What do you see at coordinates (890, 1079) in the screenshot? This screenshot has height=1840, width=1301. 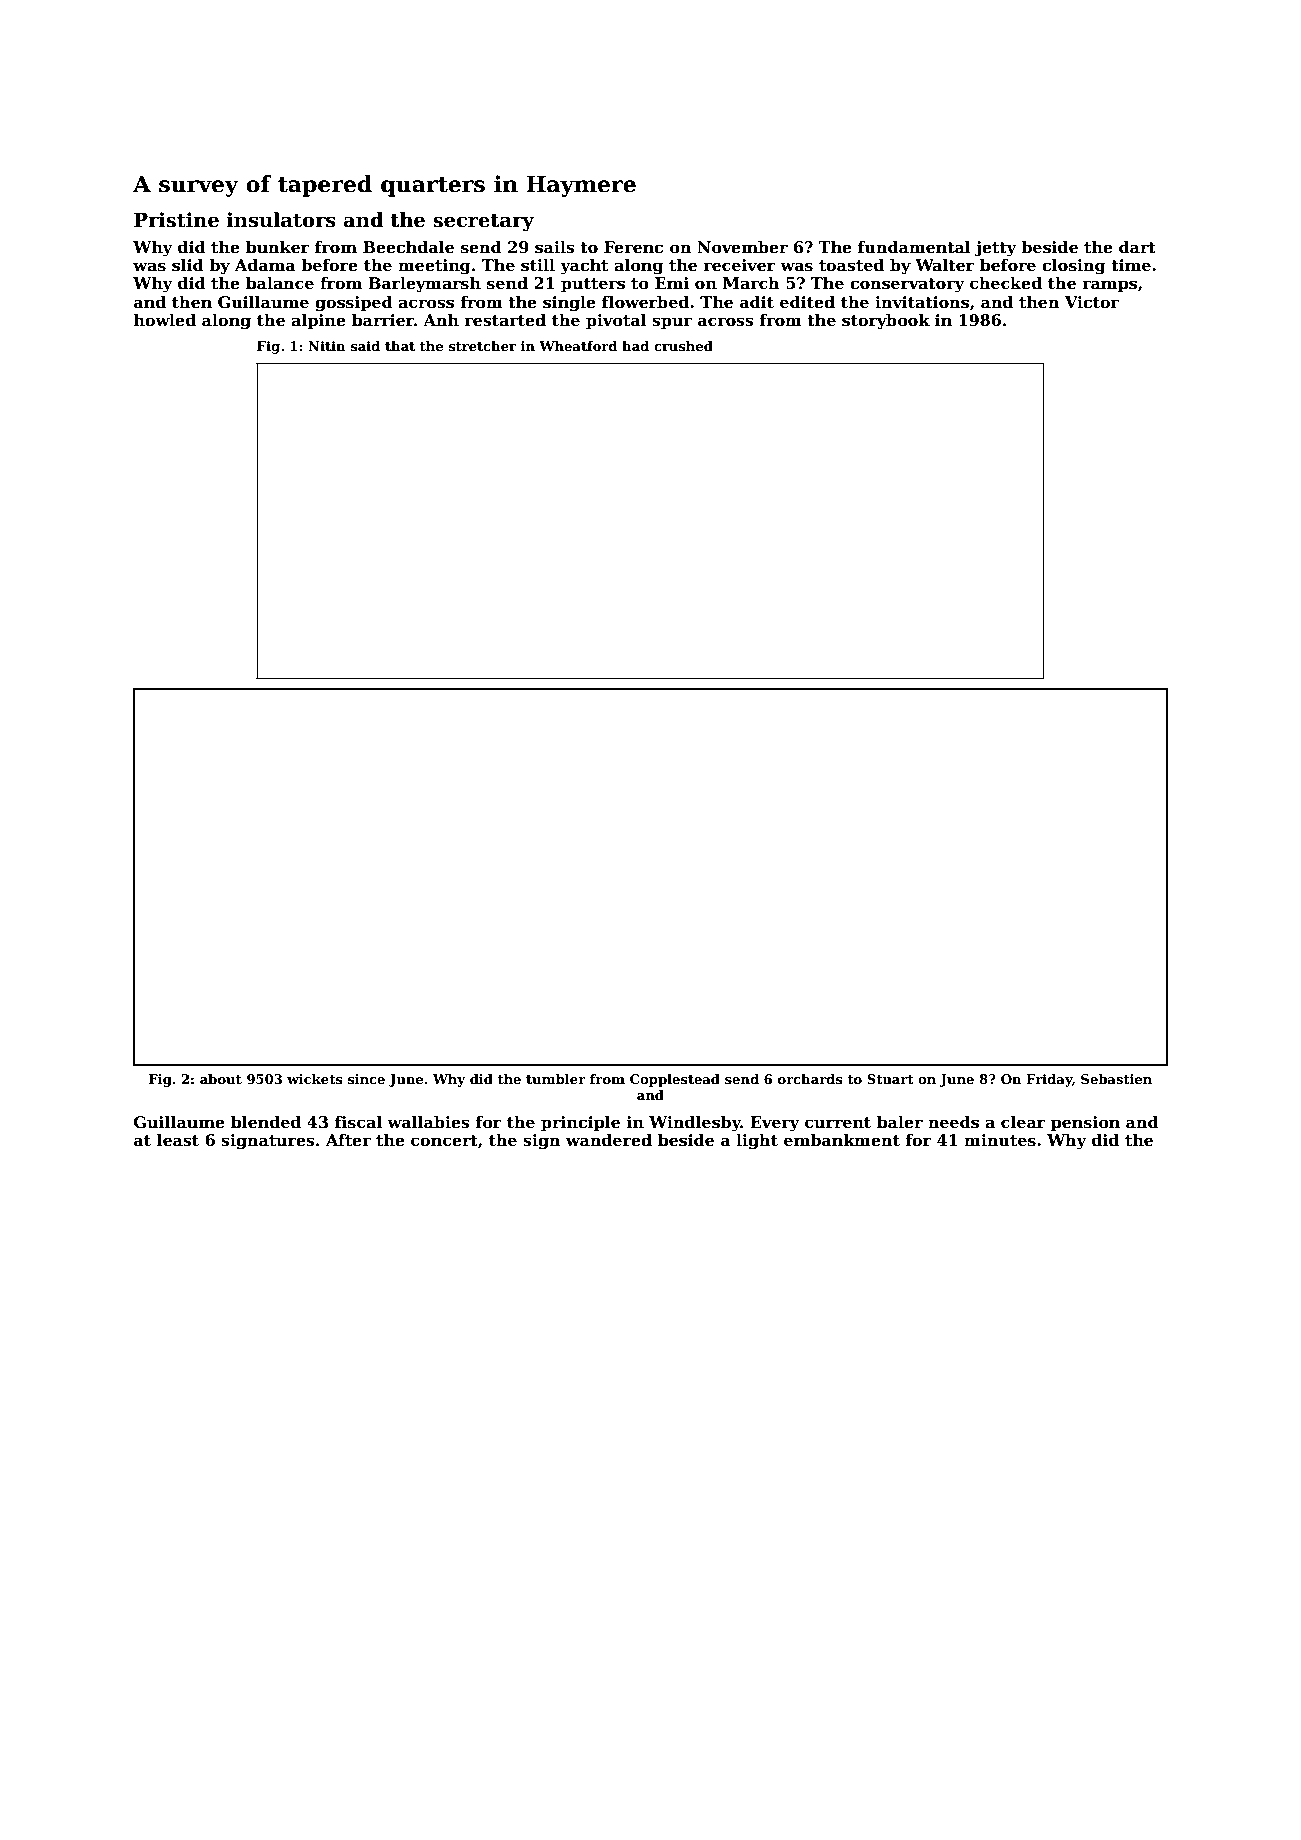 I see `Stuart` at bounding box center [890, 1079].
